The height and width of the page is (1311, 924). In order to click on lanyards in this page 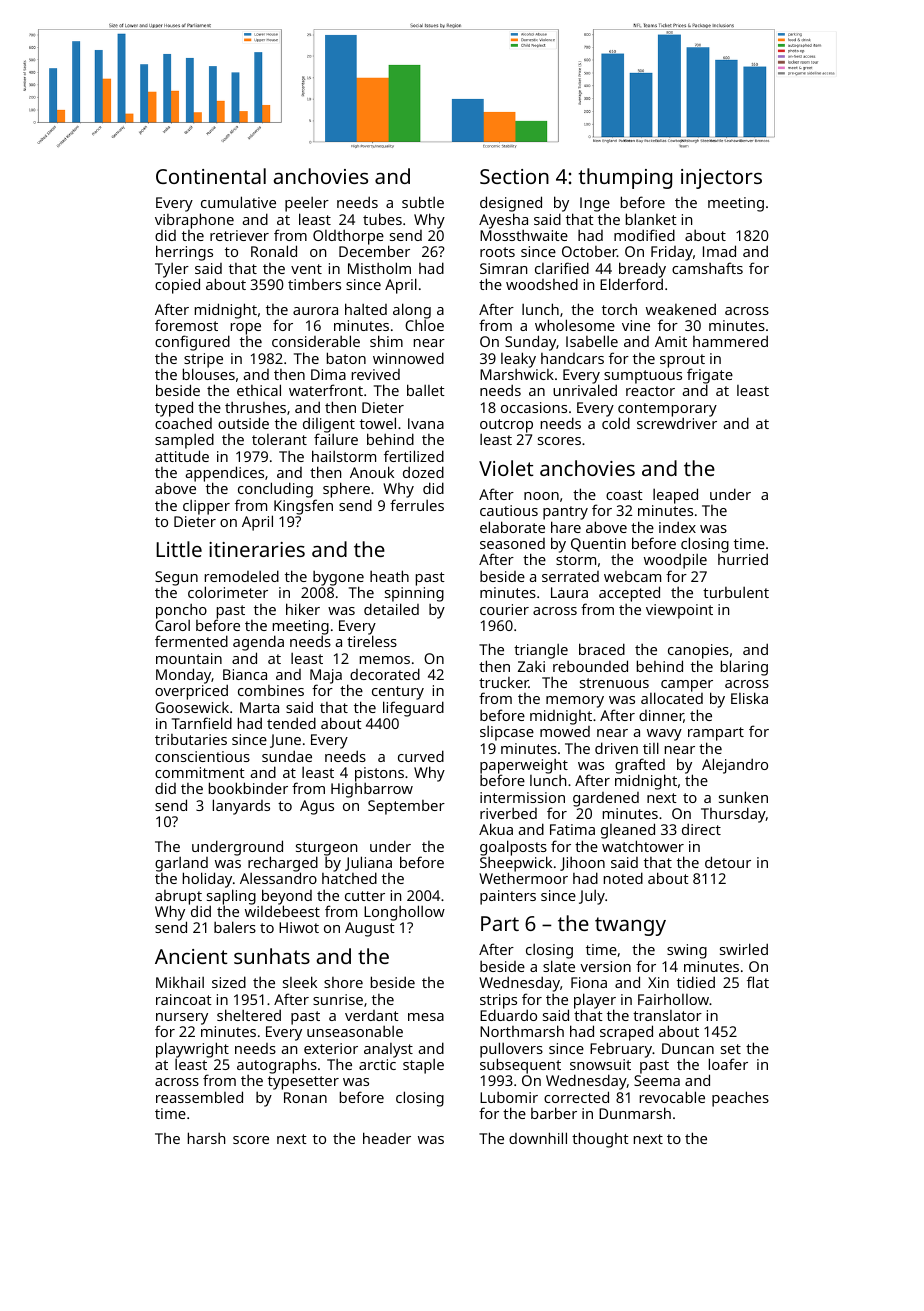, I will do `click(241, 807)`.
